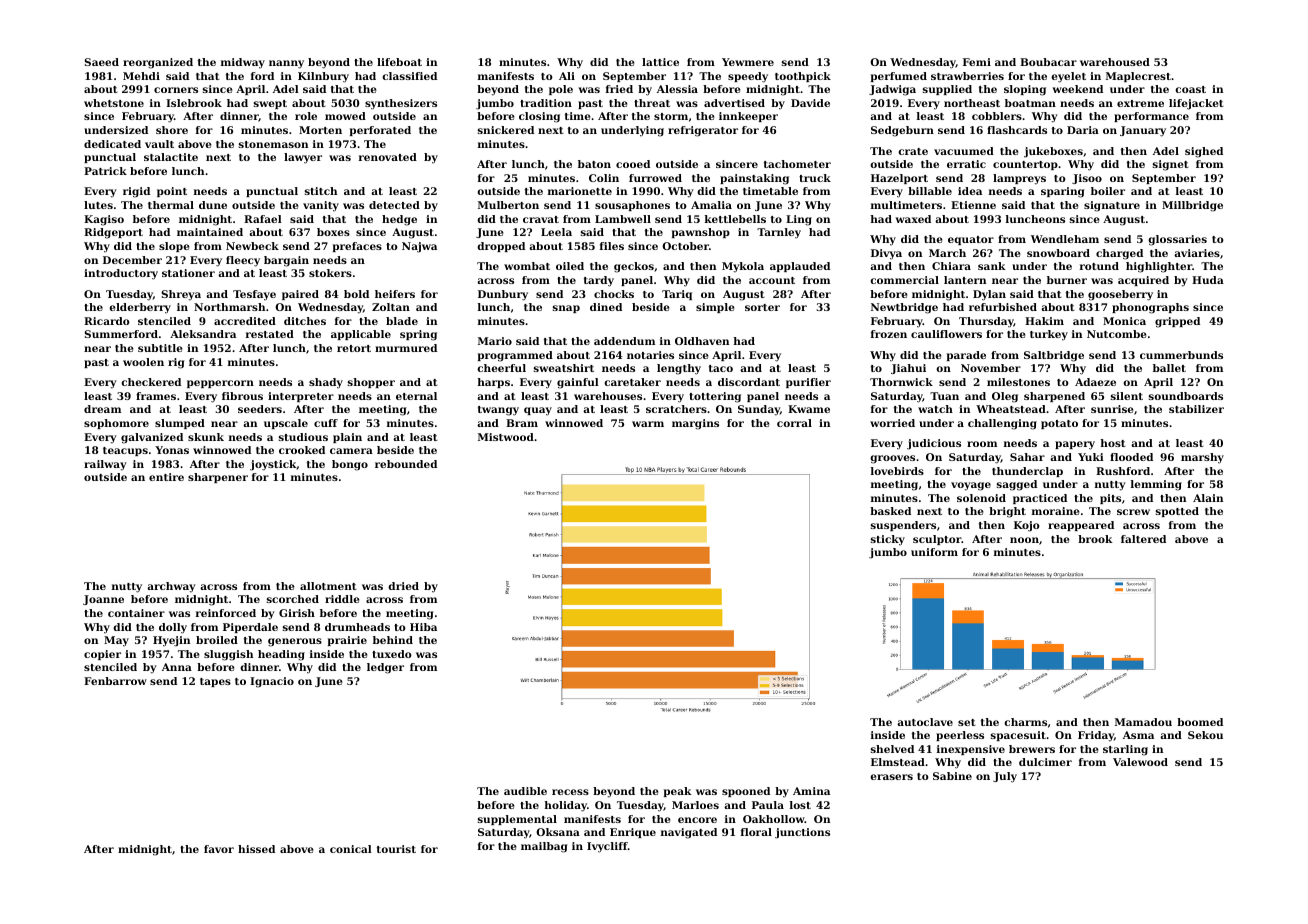 This page has width=1308, height=924. What do you see at coordinates (256, 849) in the page?
I see `hissed` at bounding box center [256, 849].
